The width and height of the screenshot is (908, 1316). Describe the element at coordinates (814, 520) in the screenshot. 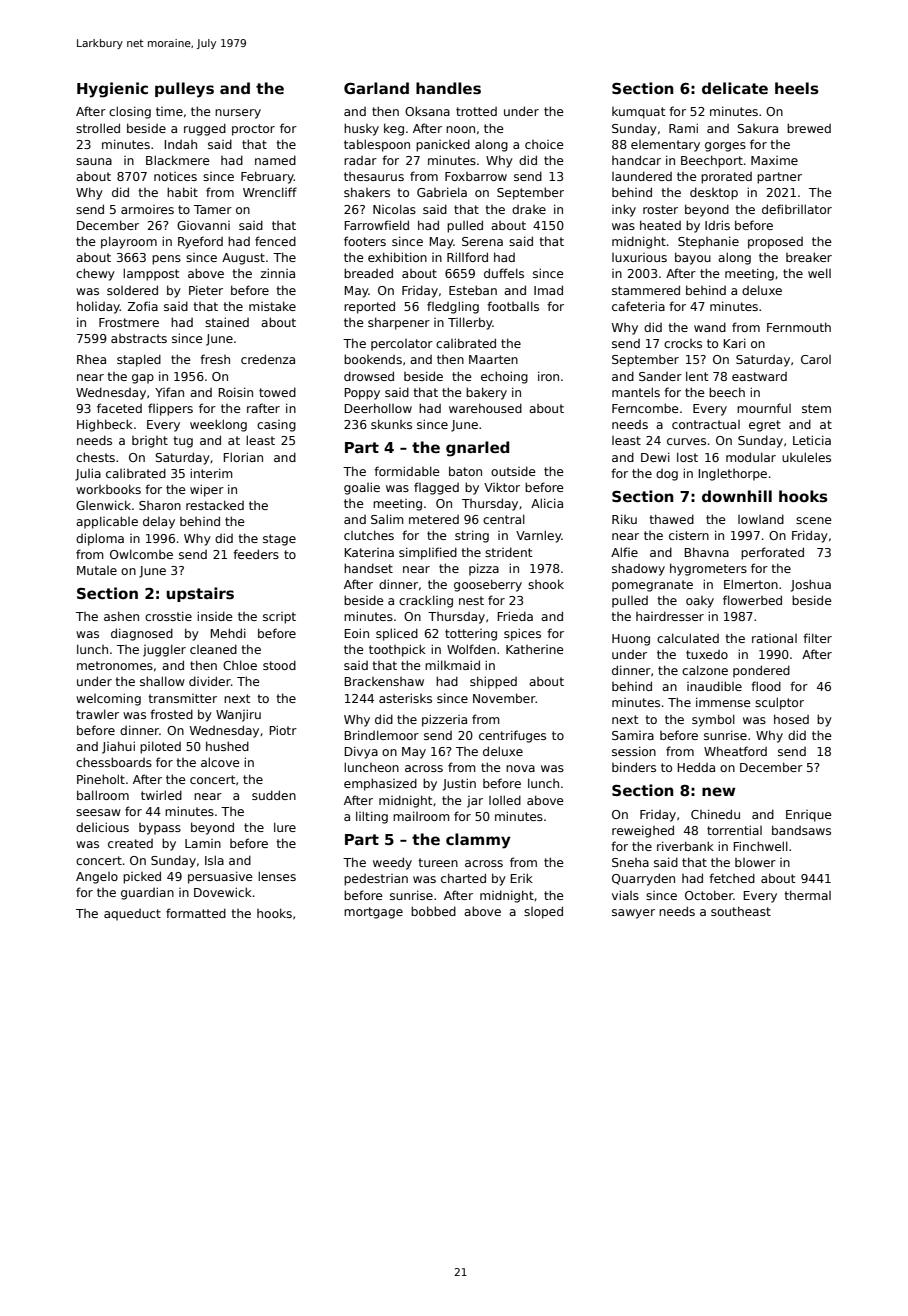

I see `scene` at that location.
